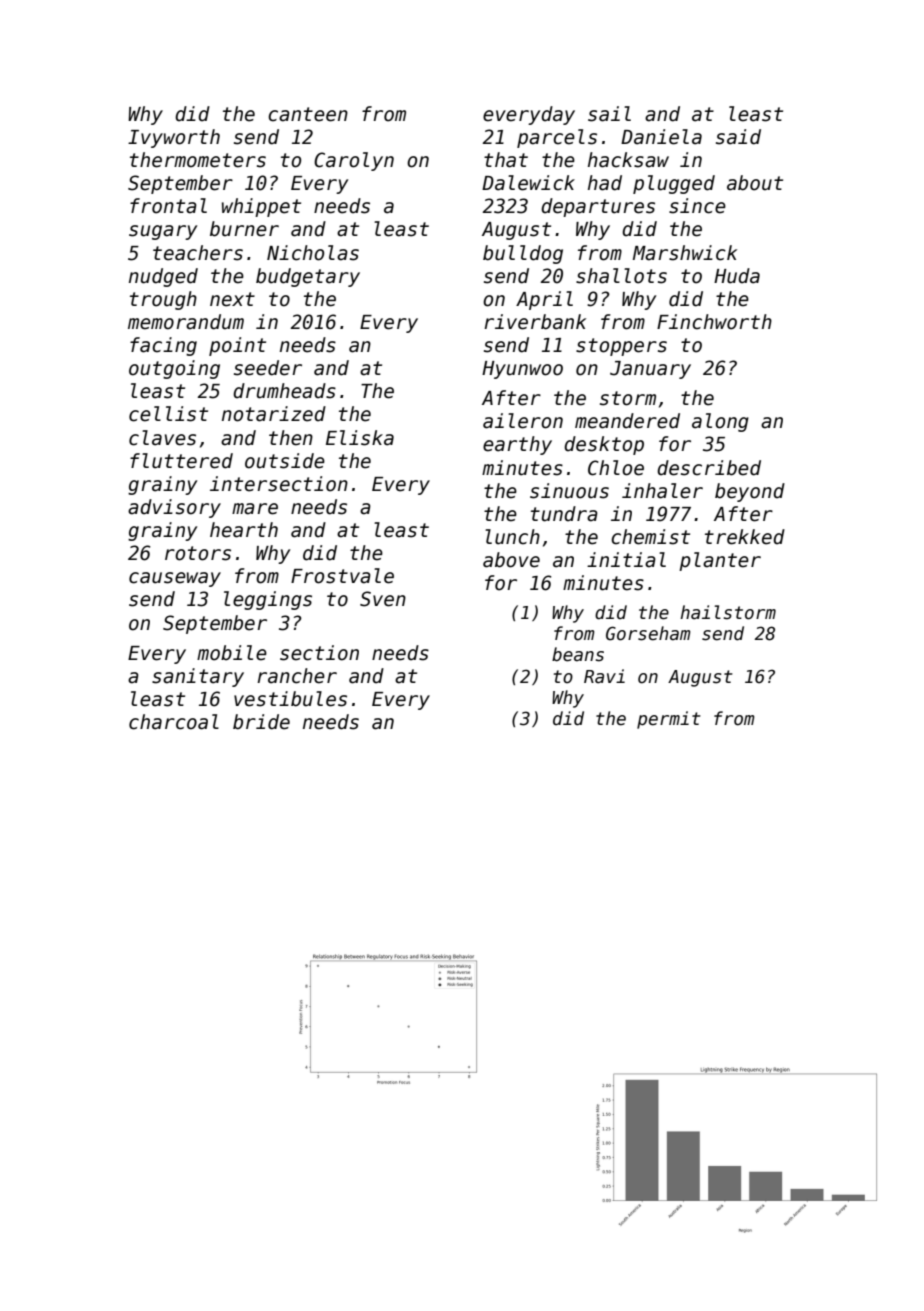 This document has height=1311, width=924. What do you see at coordinates (244, 229) in the document?
I see `burner` at bounding box center [244, 229].
